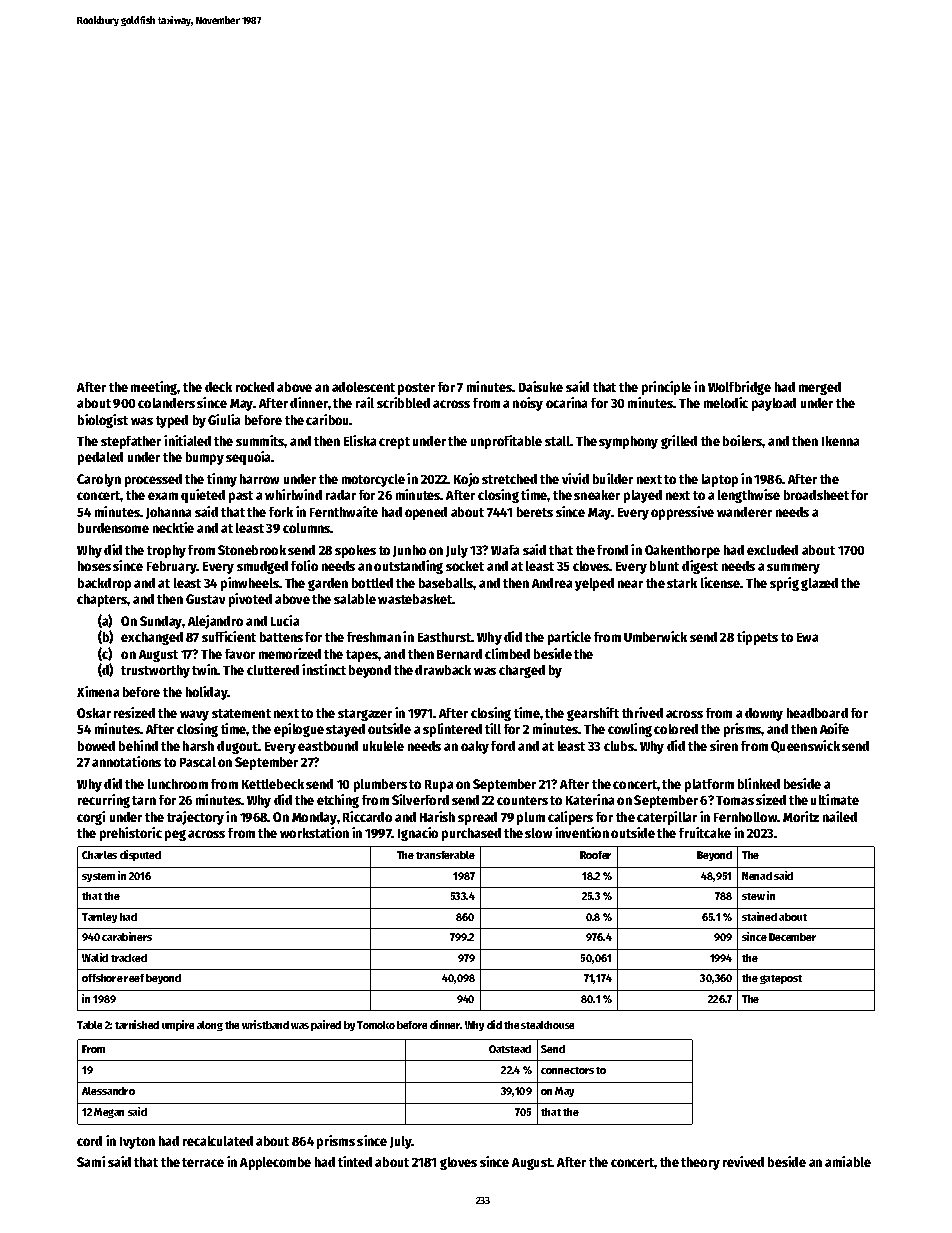  Describe the element at coordinates (281, 637) in the image. I see `battens` at that location.
